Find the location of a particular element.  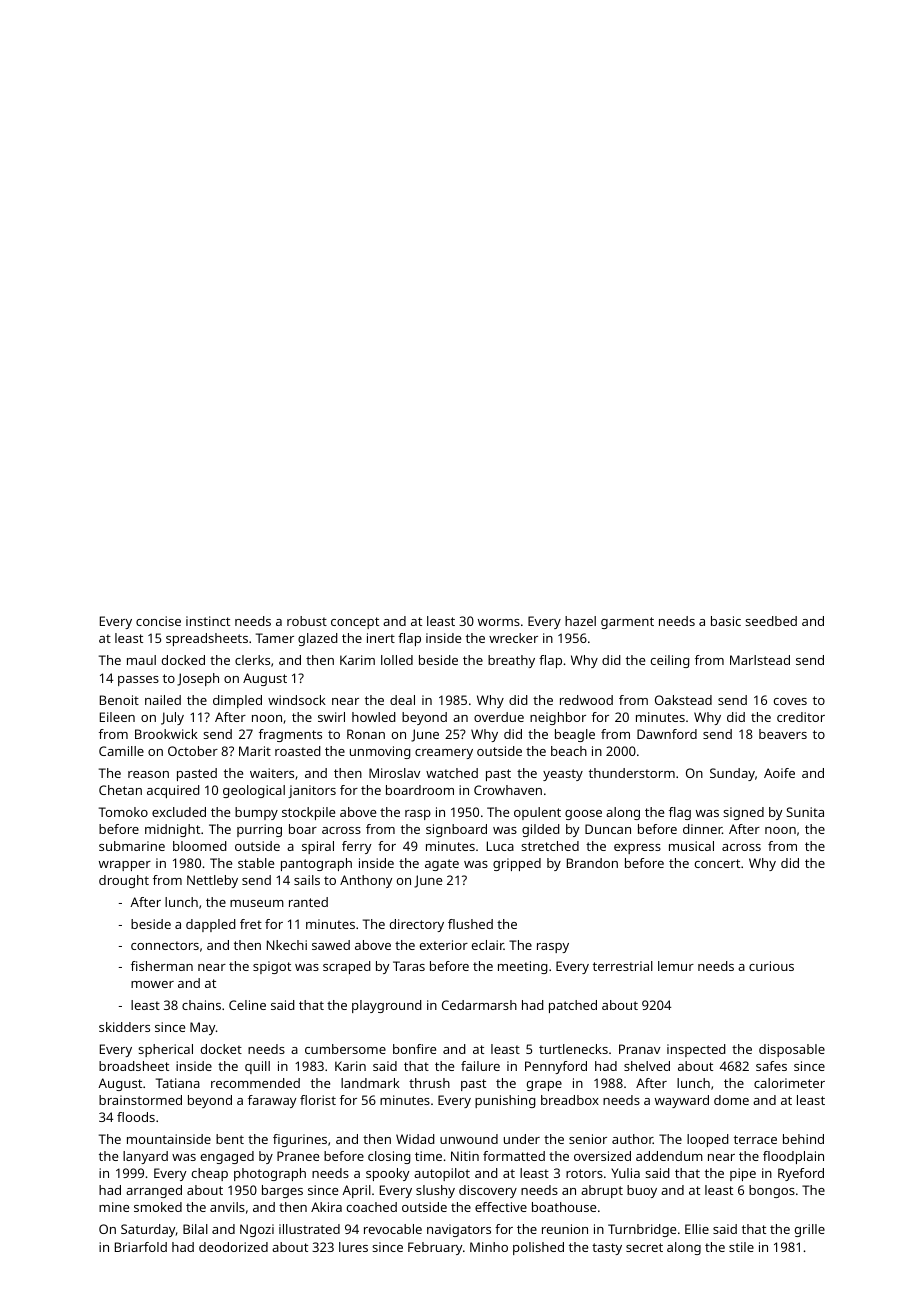

Minho is located at coordinates (489, 1247).
